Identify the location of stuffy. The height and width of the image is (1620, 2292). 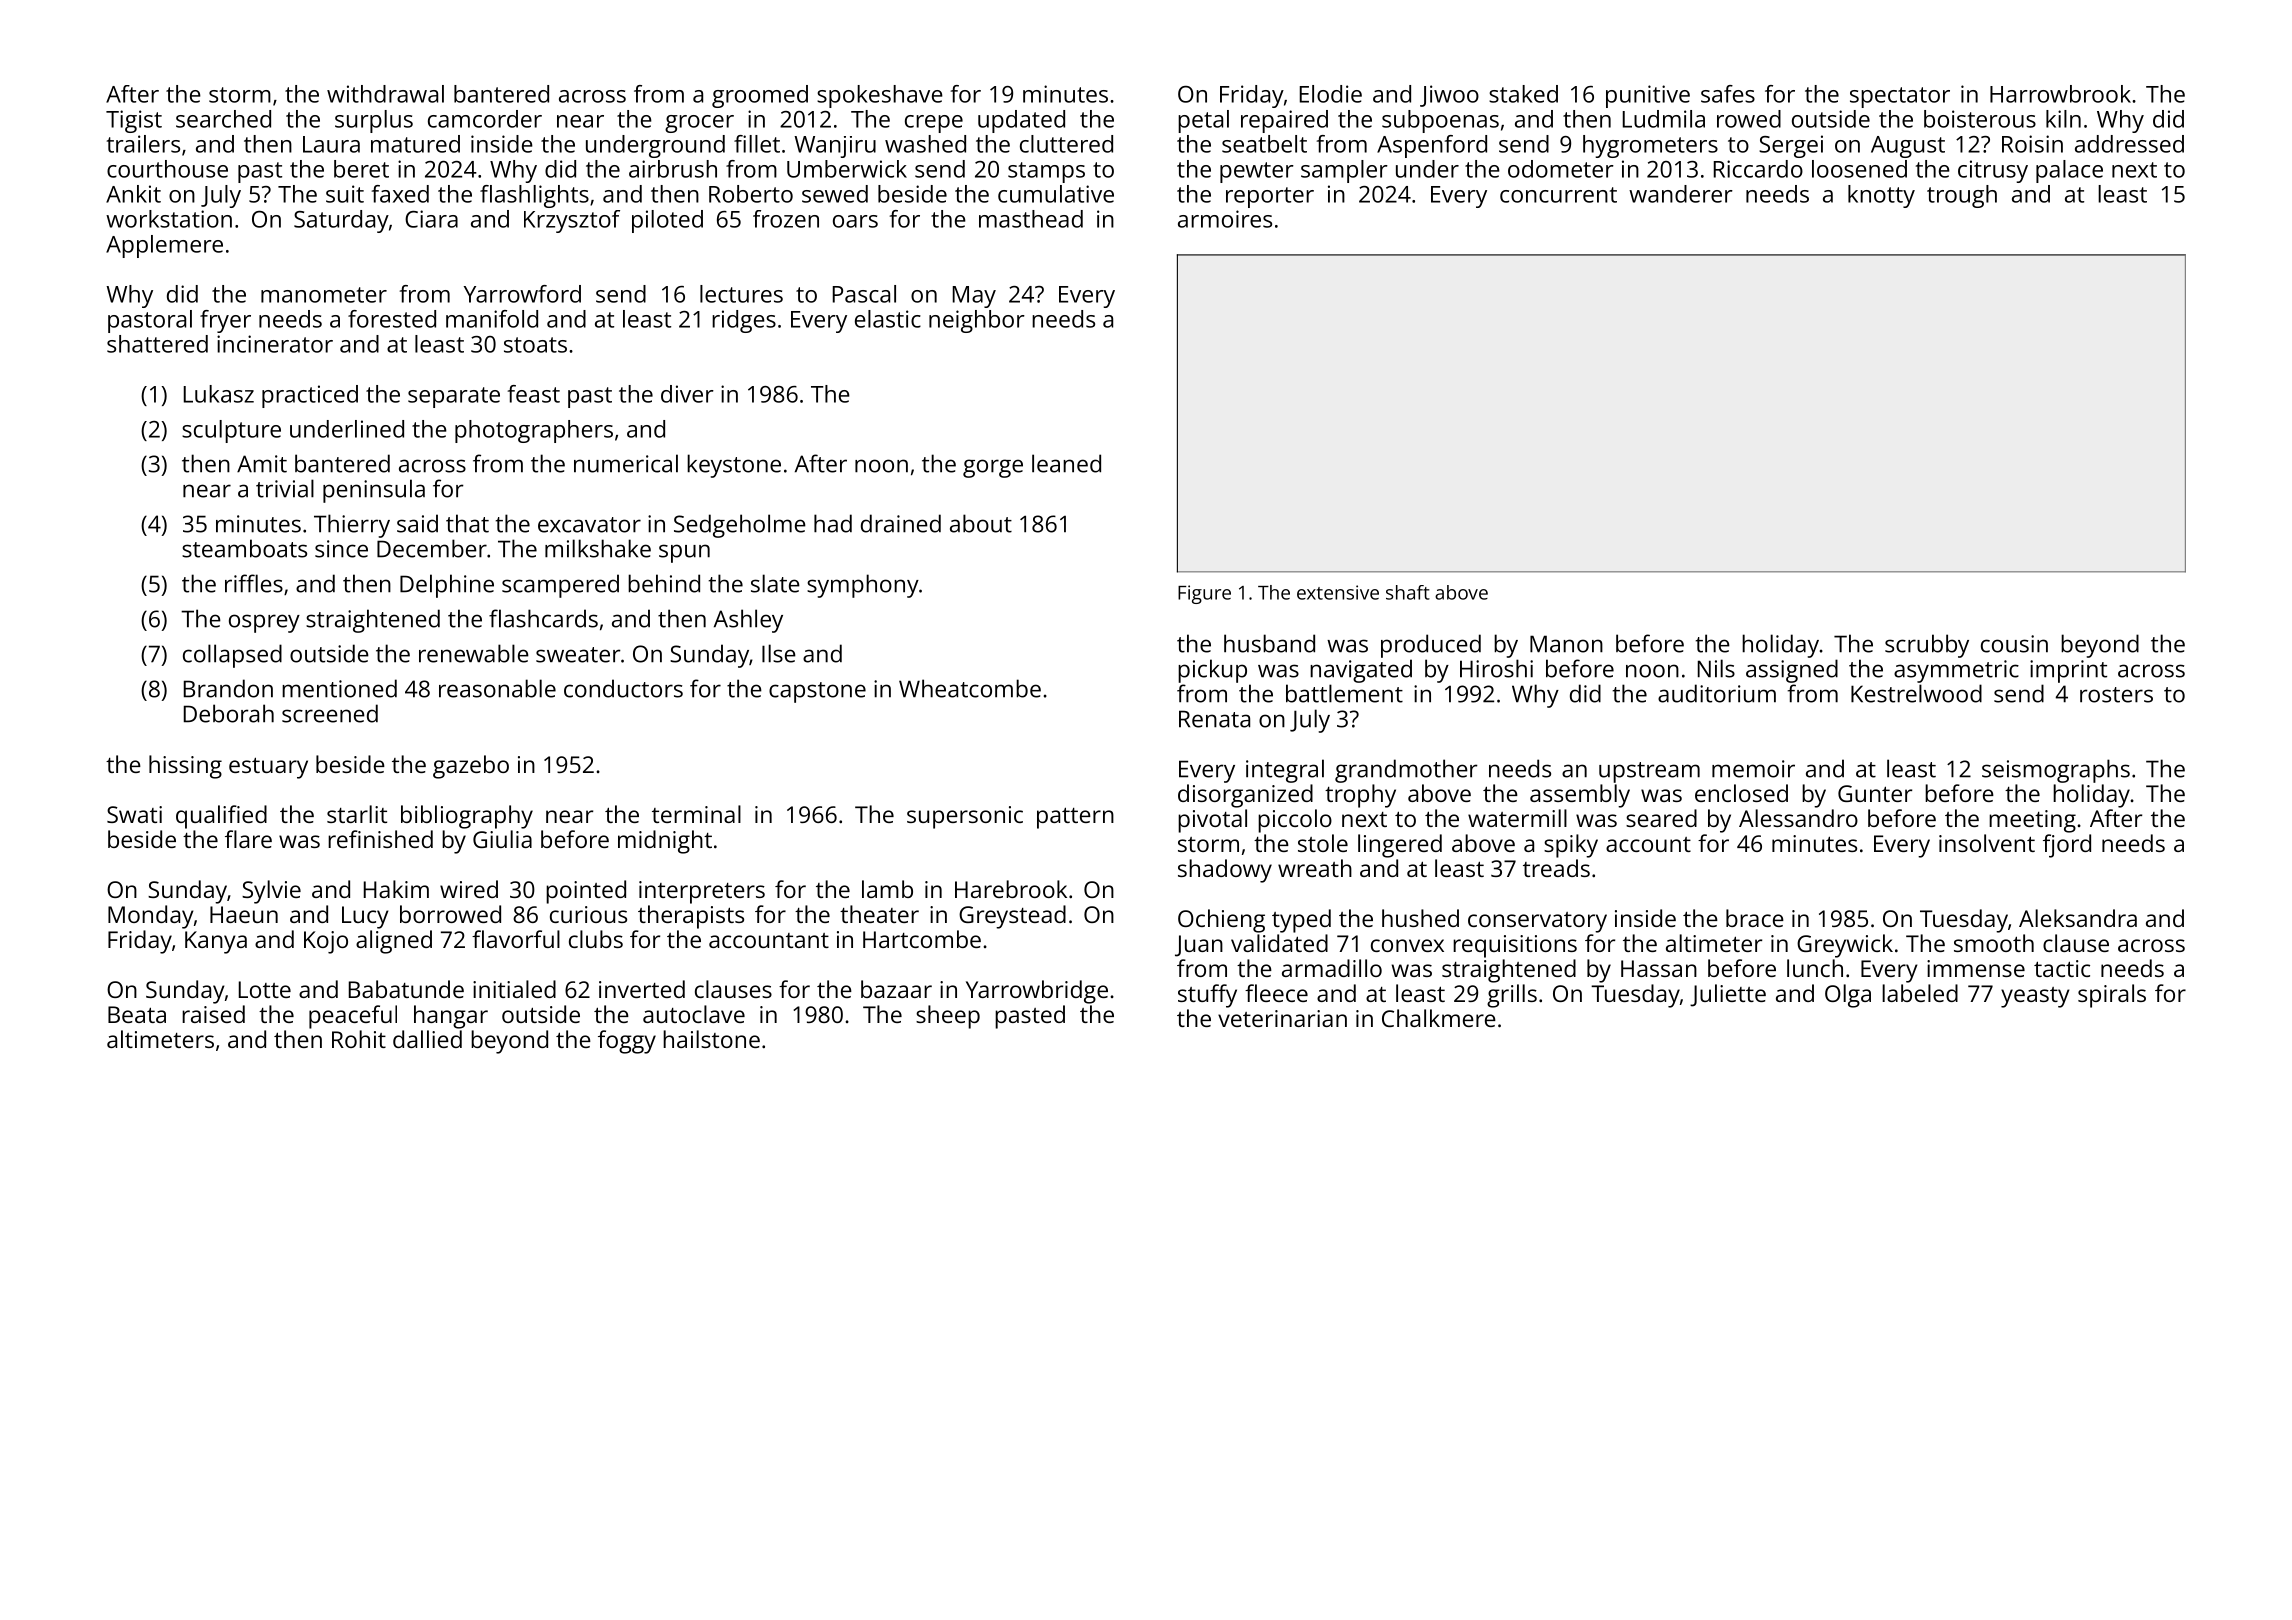
(1207, 996).
